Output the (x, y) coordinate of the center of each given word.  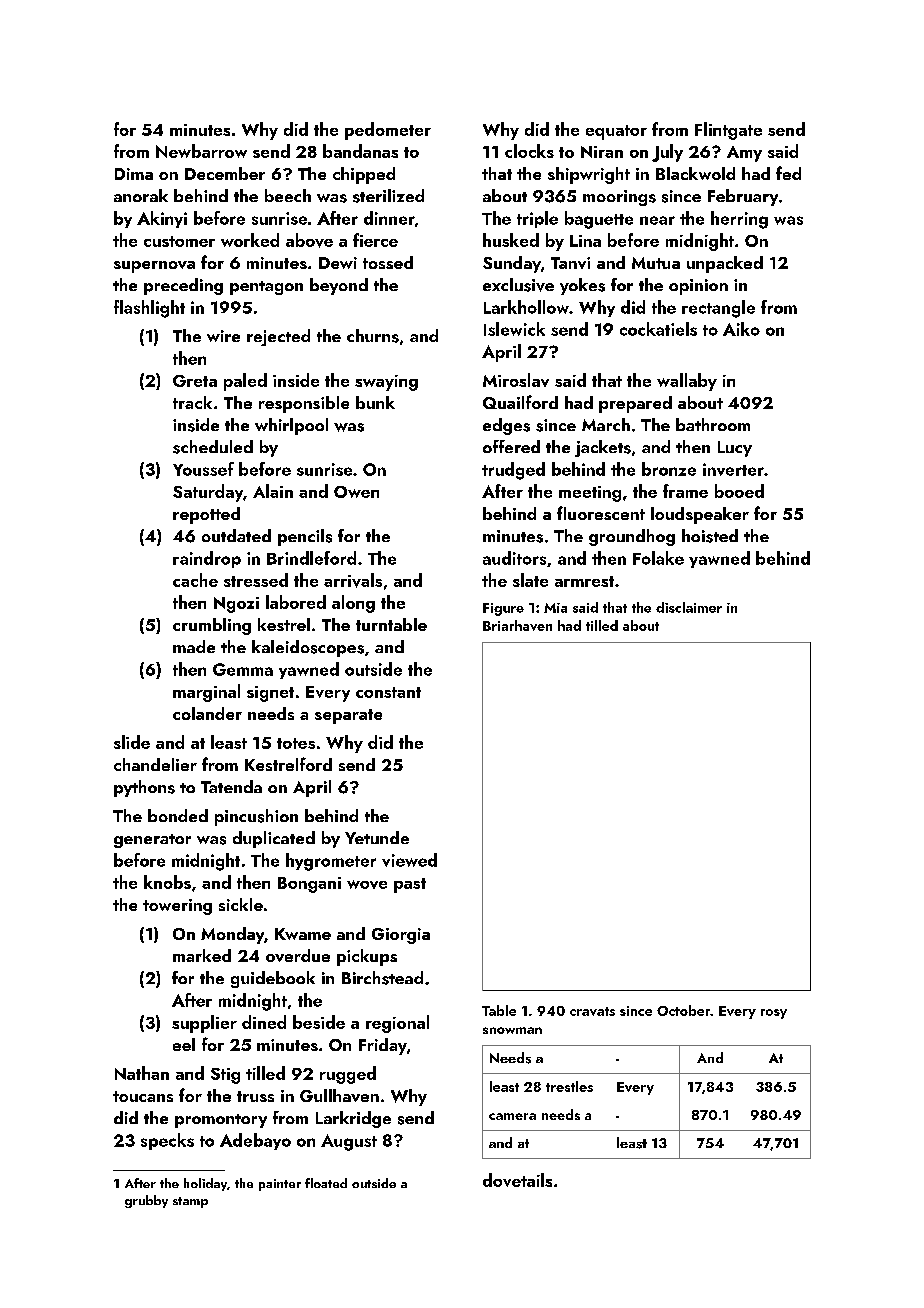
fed (788, 173)
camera (512, 1116)
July (667, 153)
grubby (146, 1201)
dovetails (517, 1180)
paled (245, 382)
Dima (134, 174)
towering (177, 907)
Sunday (512, 264)
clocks (529, 151)
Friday (383, 1046)
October (683, 1010)
